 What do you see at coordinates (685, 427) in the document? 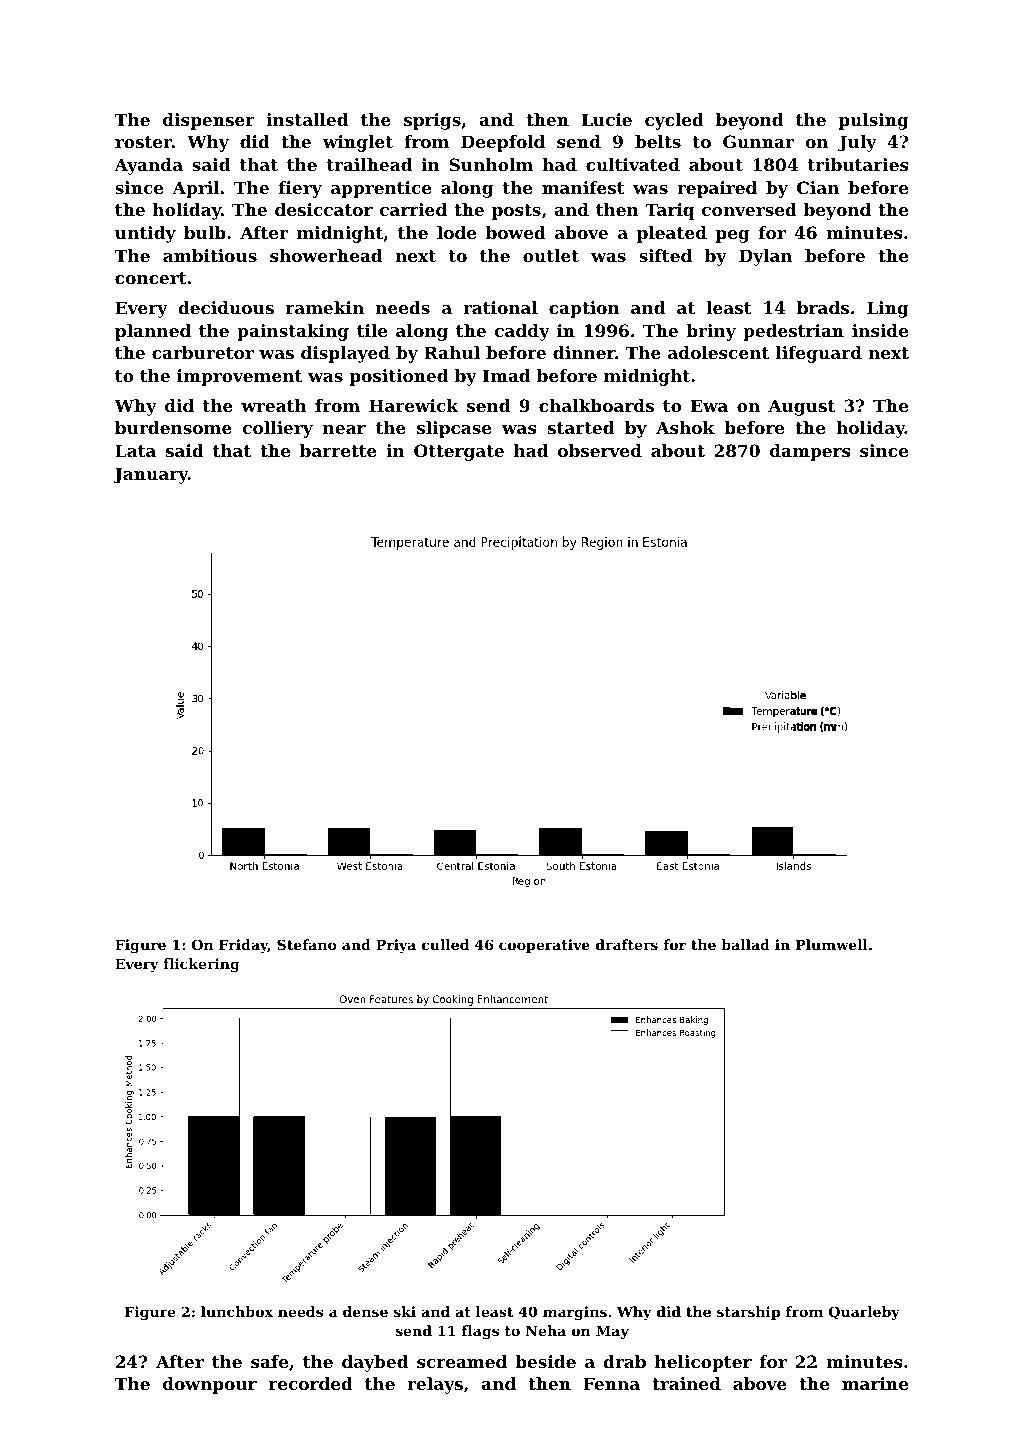
I see `Ashok` at bounding box center [685, 427].
